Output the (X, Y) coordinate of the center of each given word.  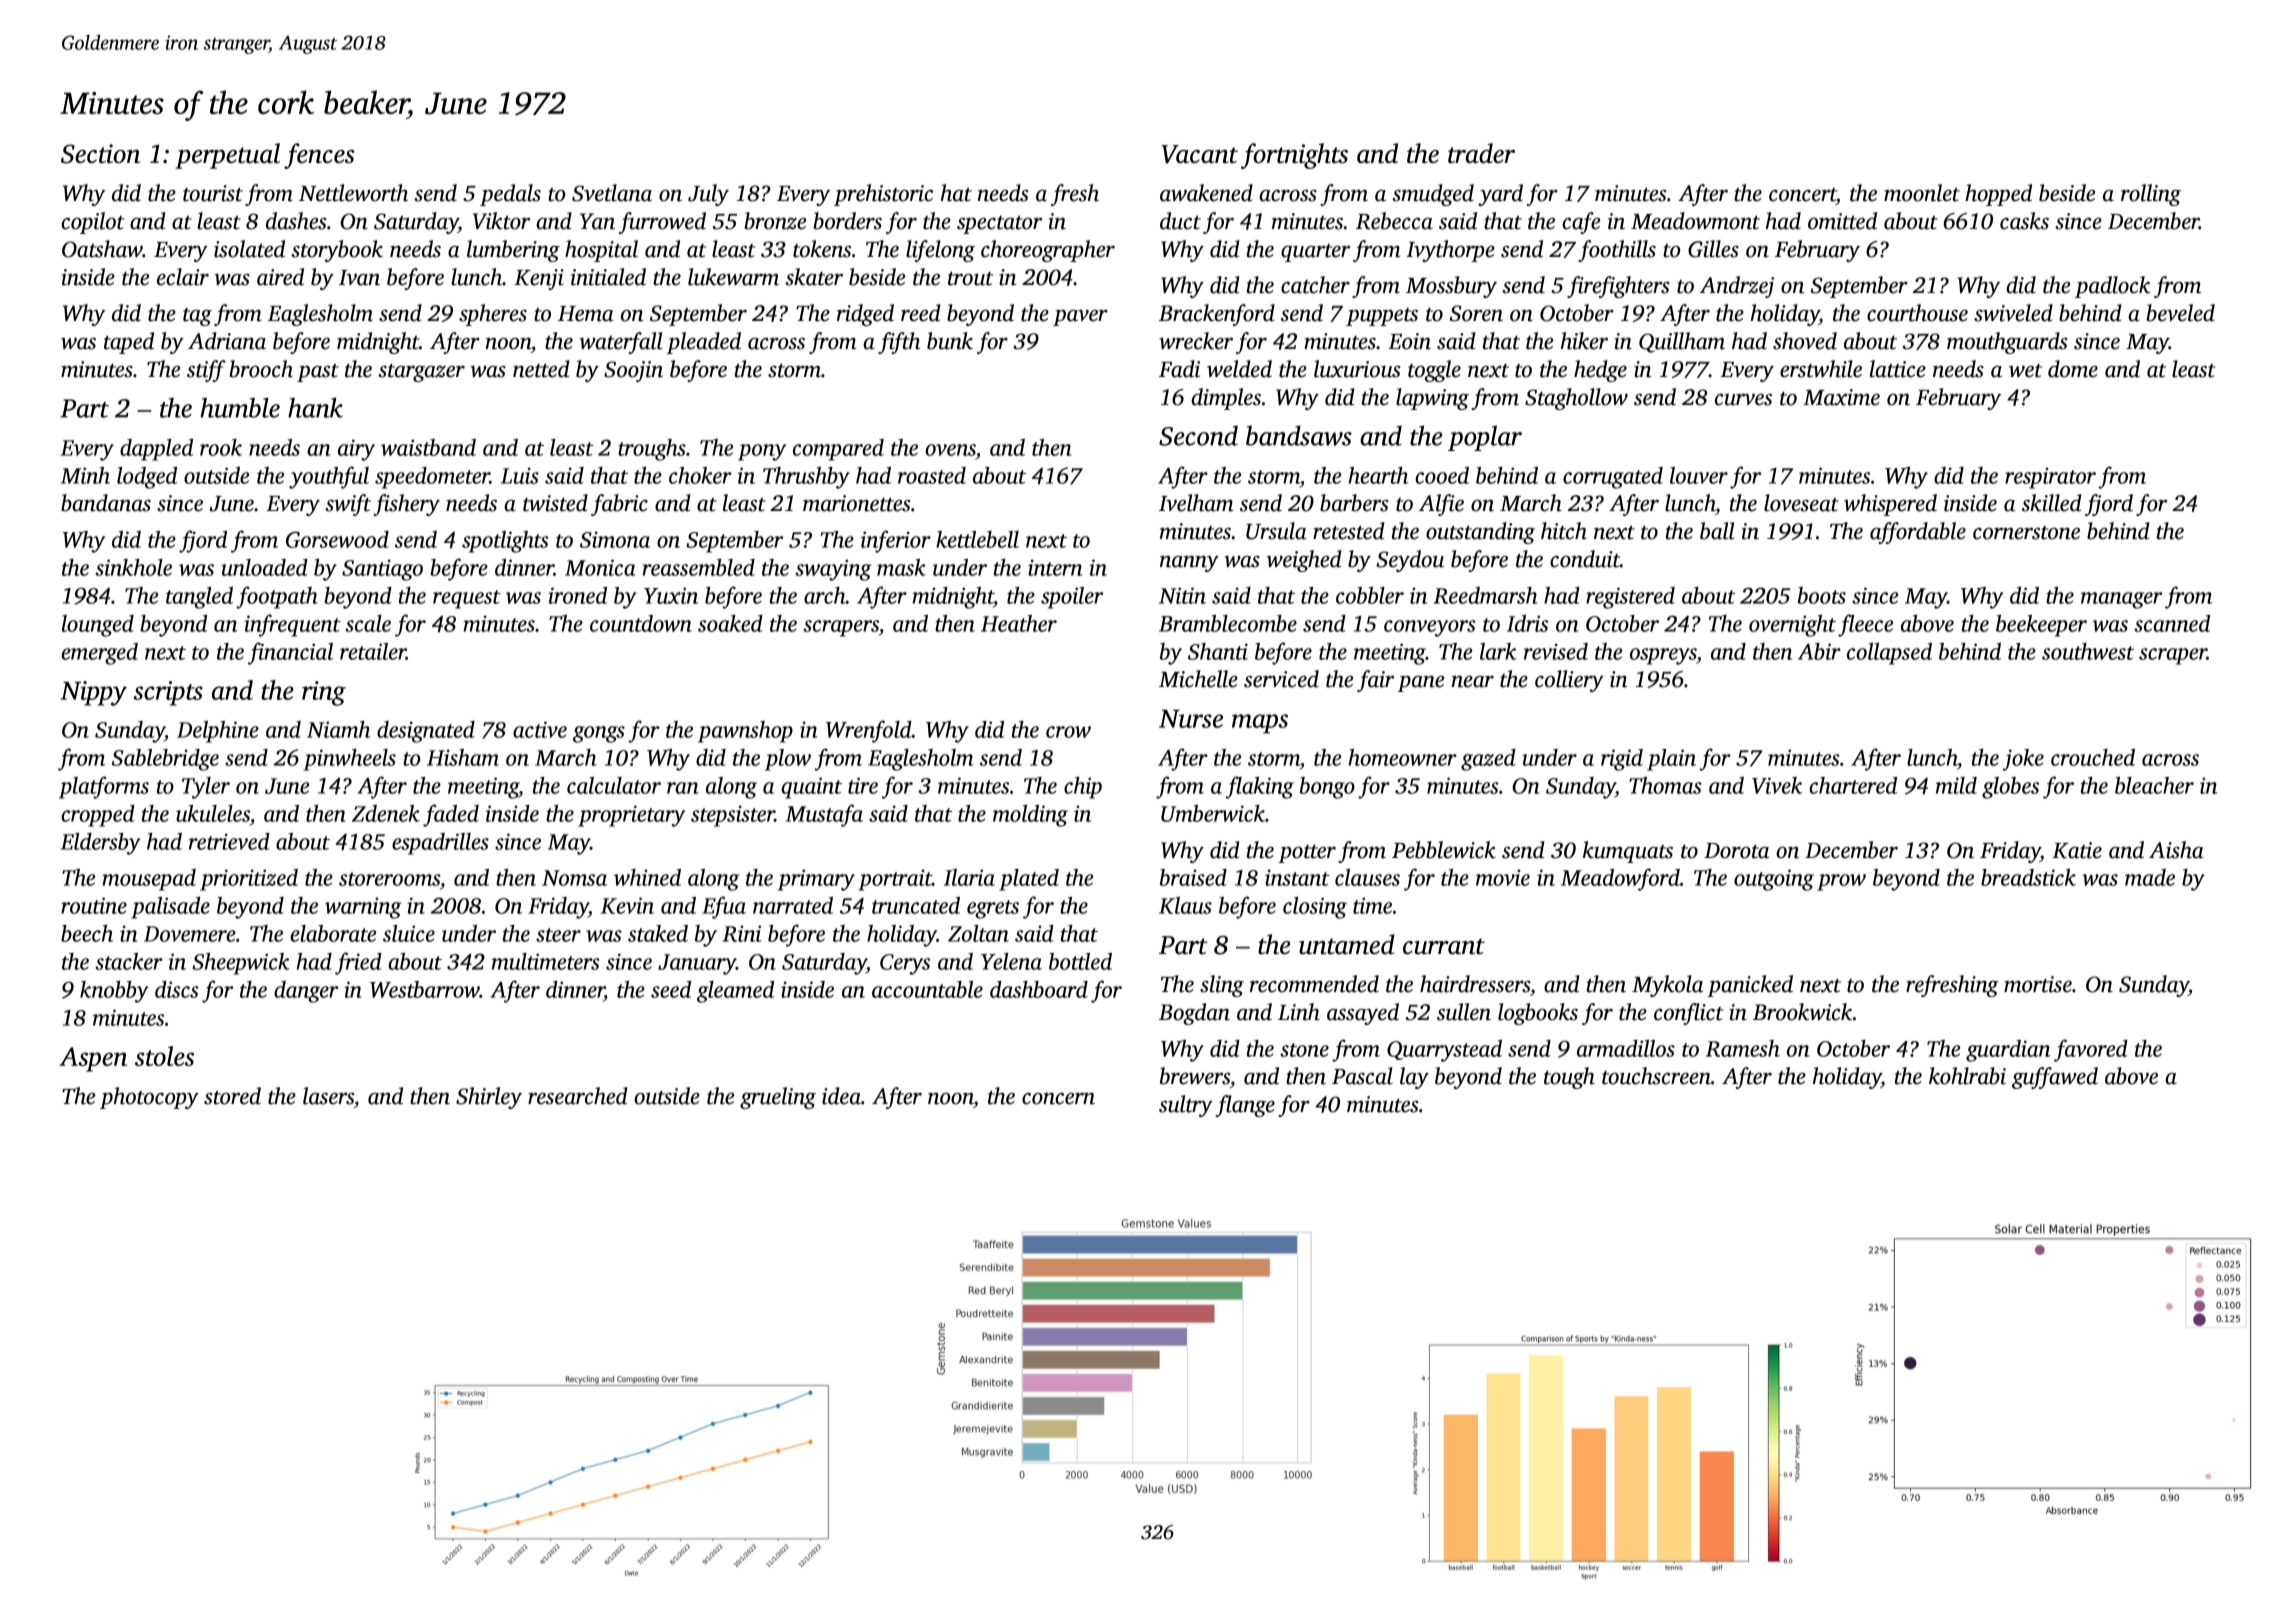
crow (1068, 732)
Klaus (1185, 905)
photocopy (149, 1098)
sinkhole (133, 567)
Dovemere (190, 934)
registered (1630, 598)
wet (2025, 371)
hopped (1998, 195)
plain (1671, 760)
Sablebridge (165, 760)
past (318, 373)
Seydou (1410, 561)
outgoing (1774, 880)
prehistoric (883, 195)
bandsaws (1299, 435)
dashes (296, 221)
